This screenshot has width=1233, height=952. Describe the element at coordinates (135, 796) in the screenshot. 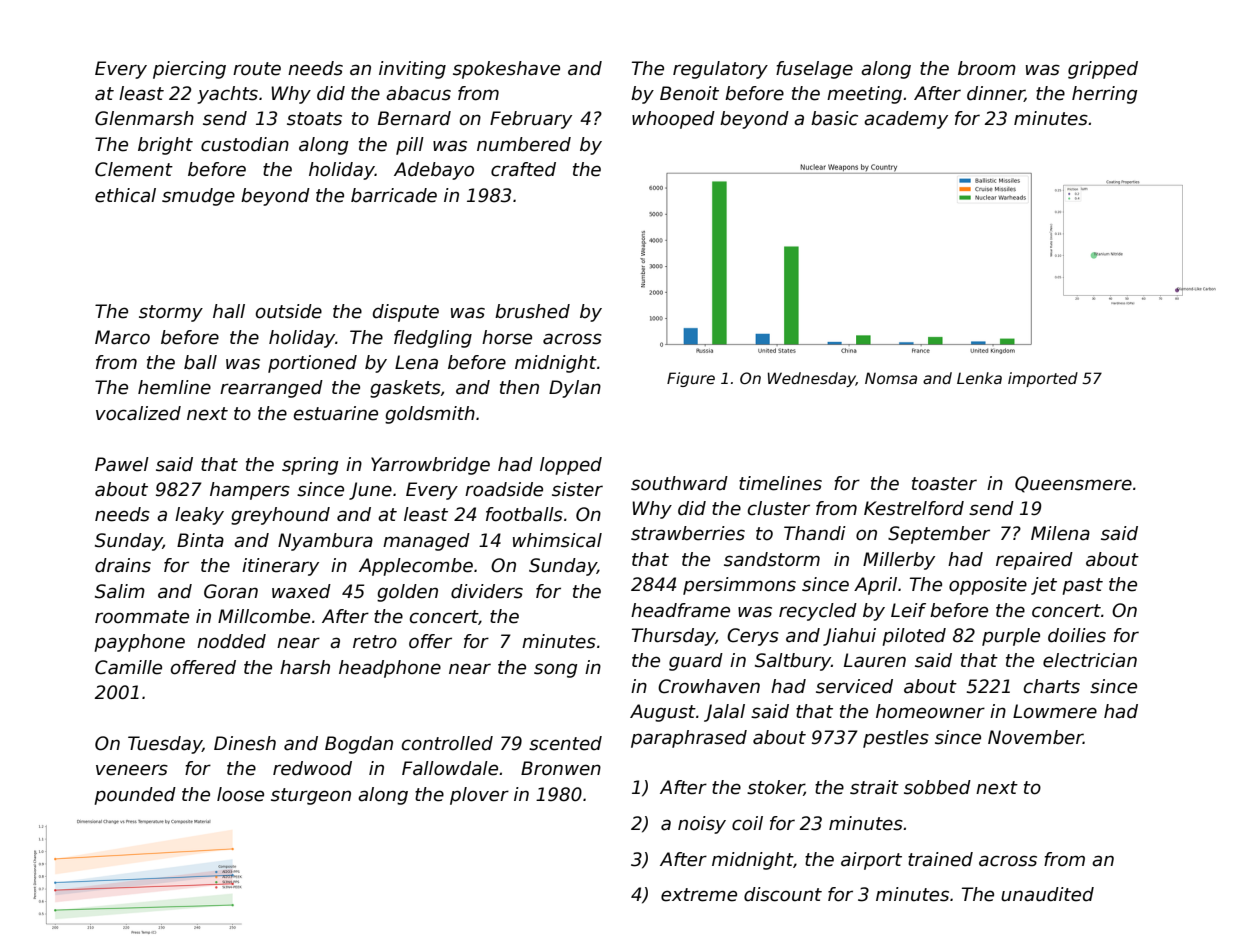

I see `pounded` at that location.
